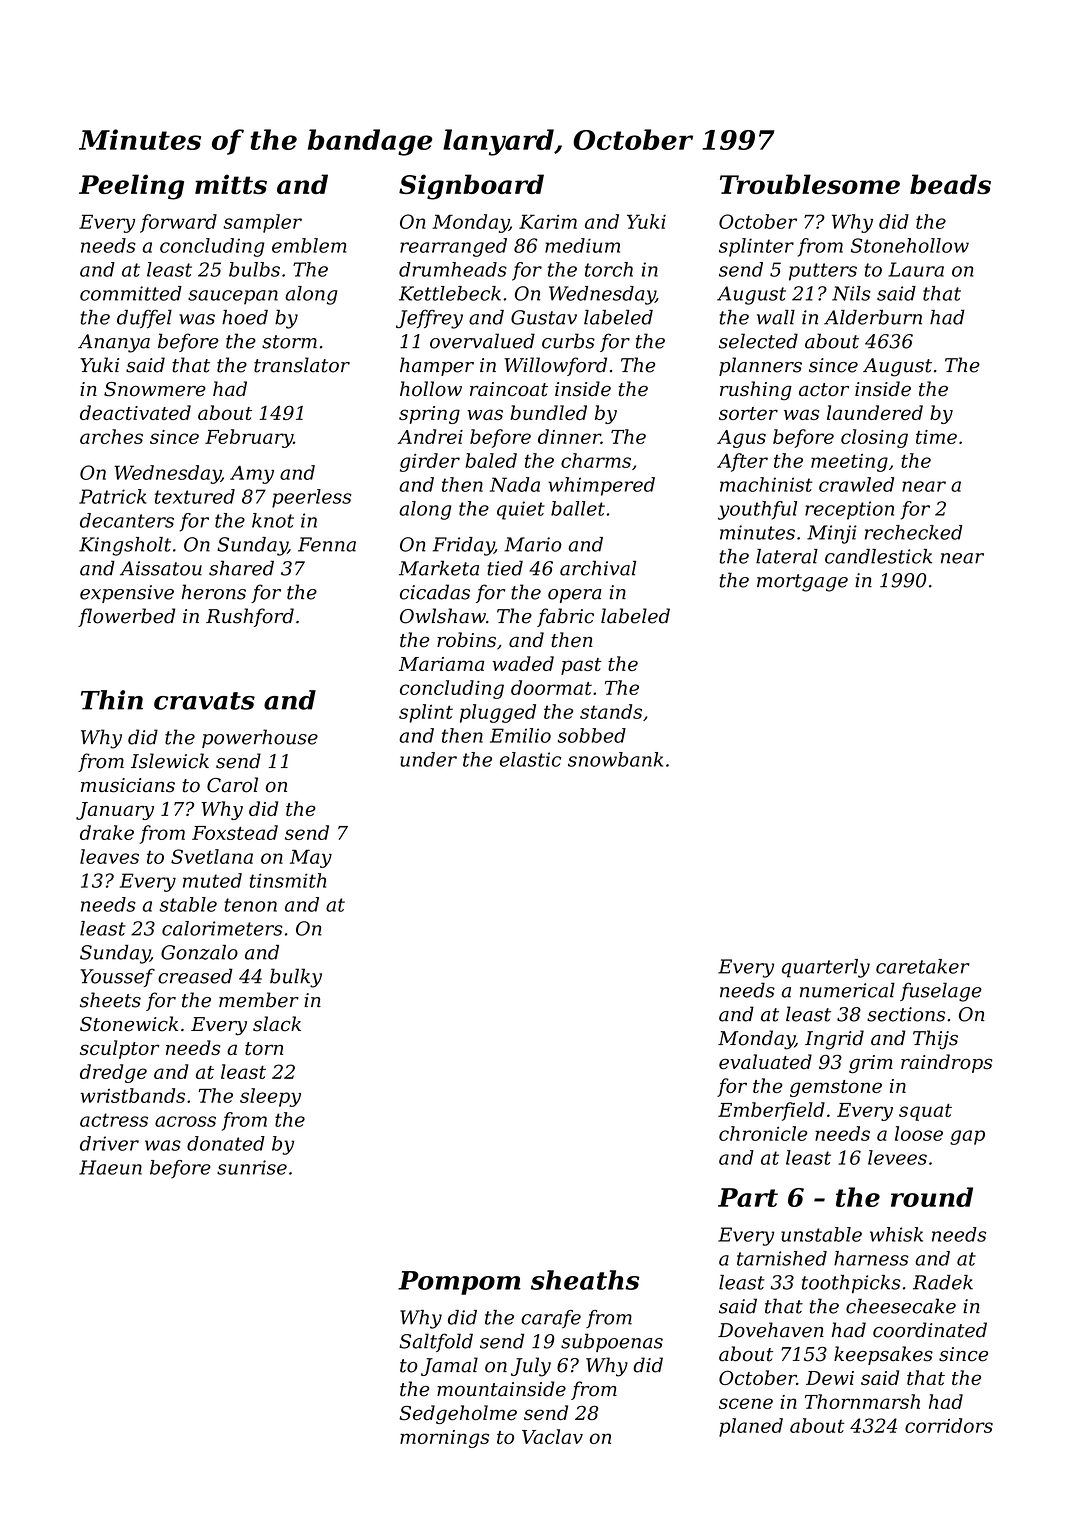 This image has width=1076, height=1521. Describe the element at coordinates (914, 532) in the image. I see `rechecked` at that location.
